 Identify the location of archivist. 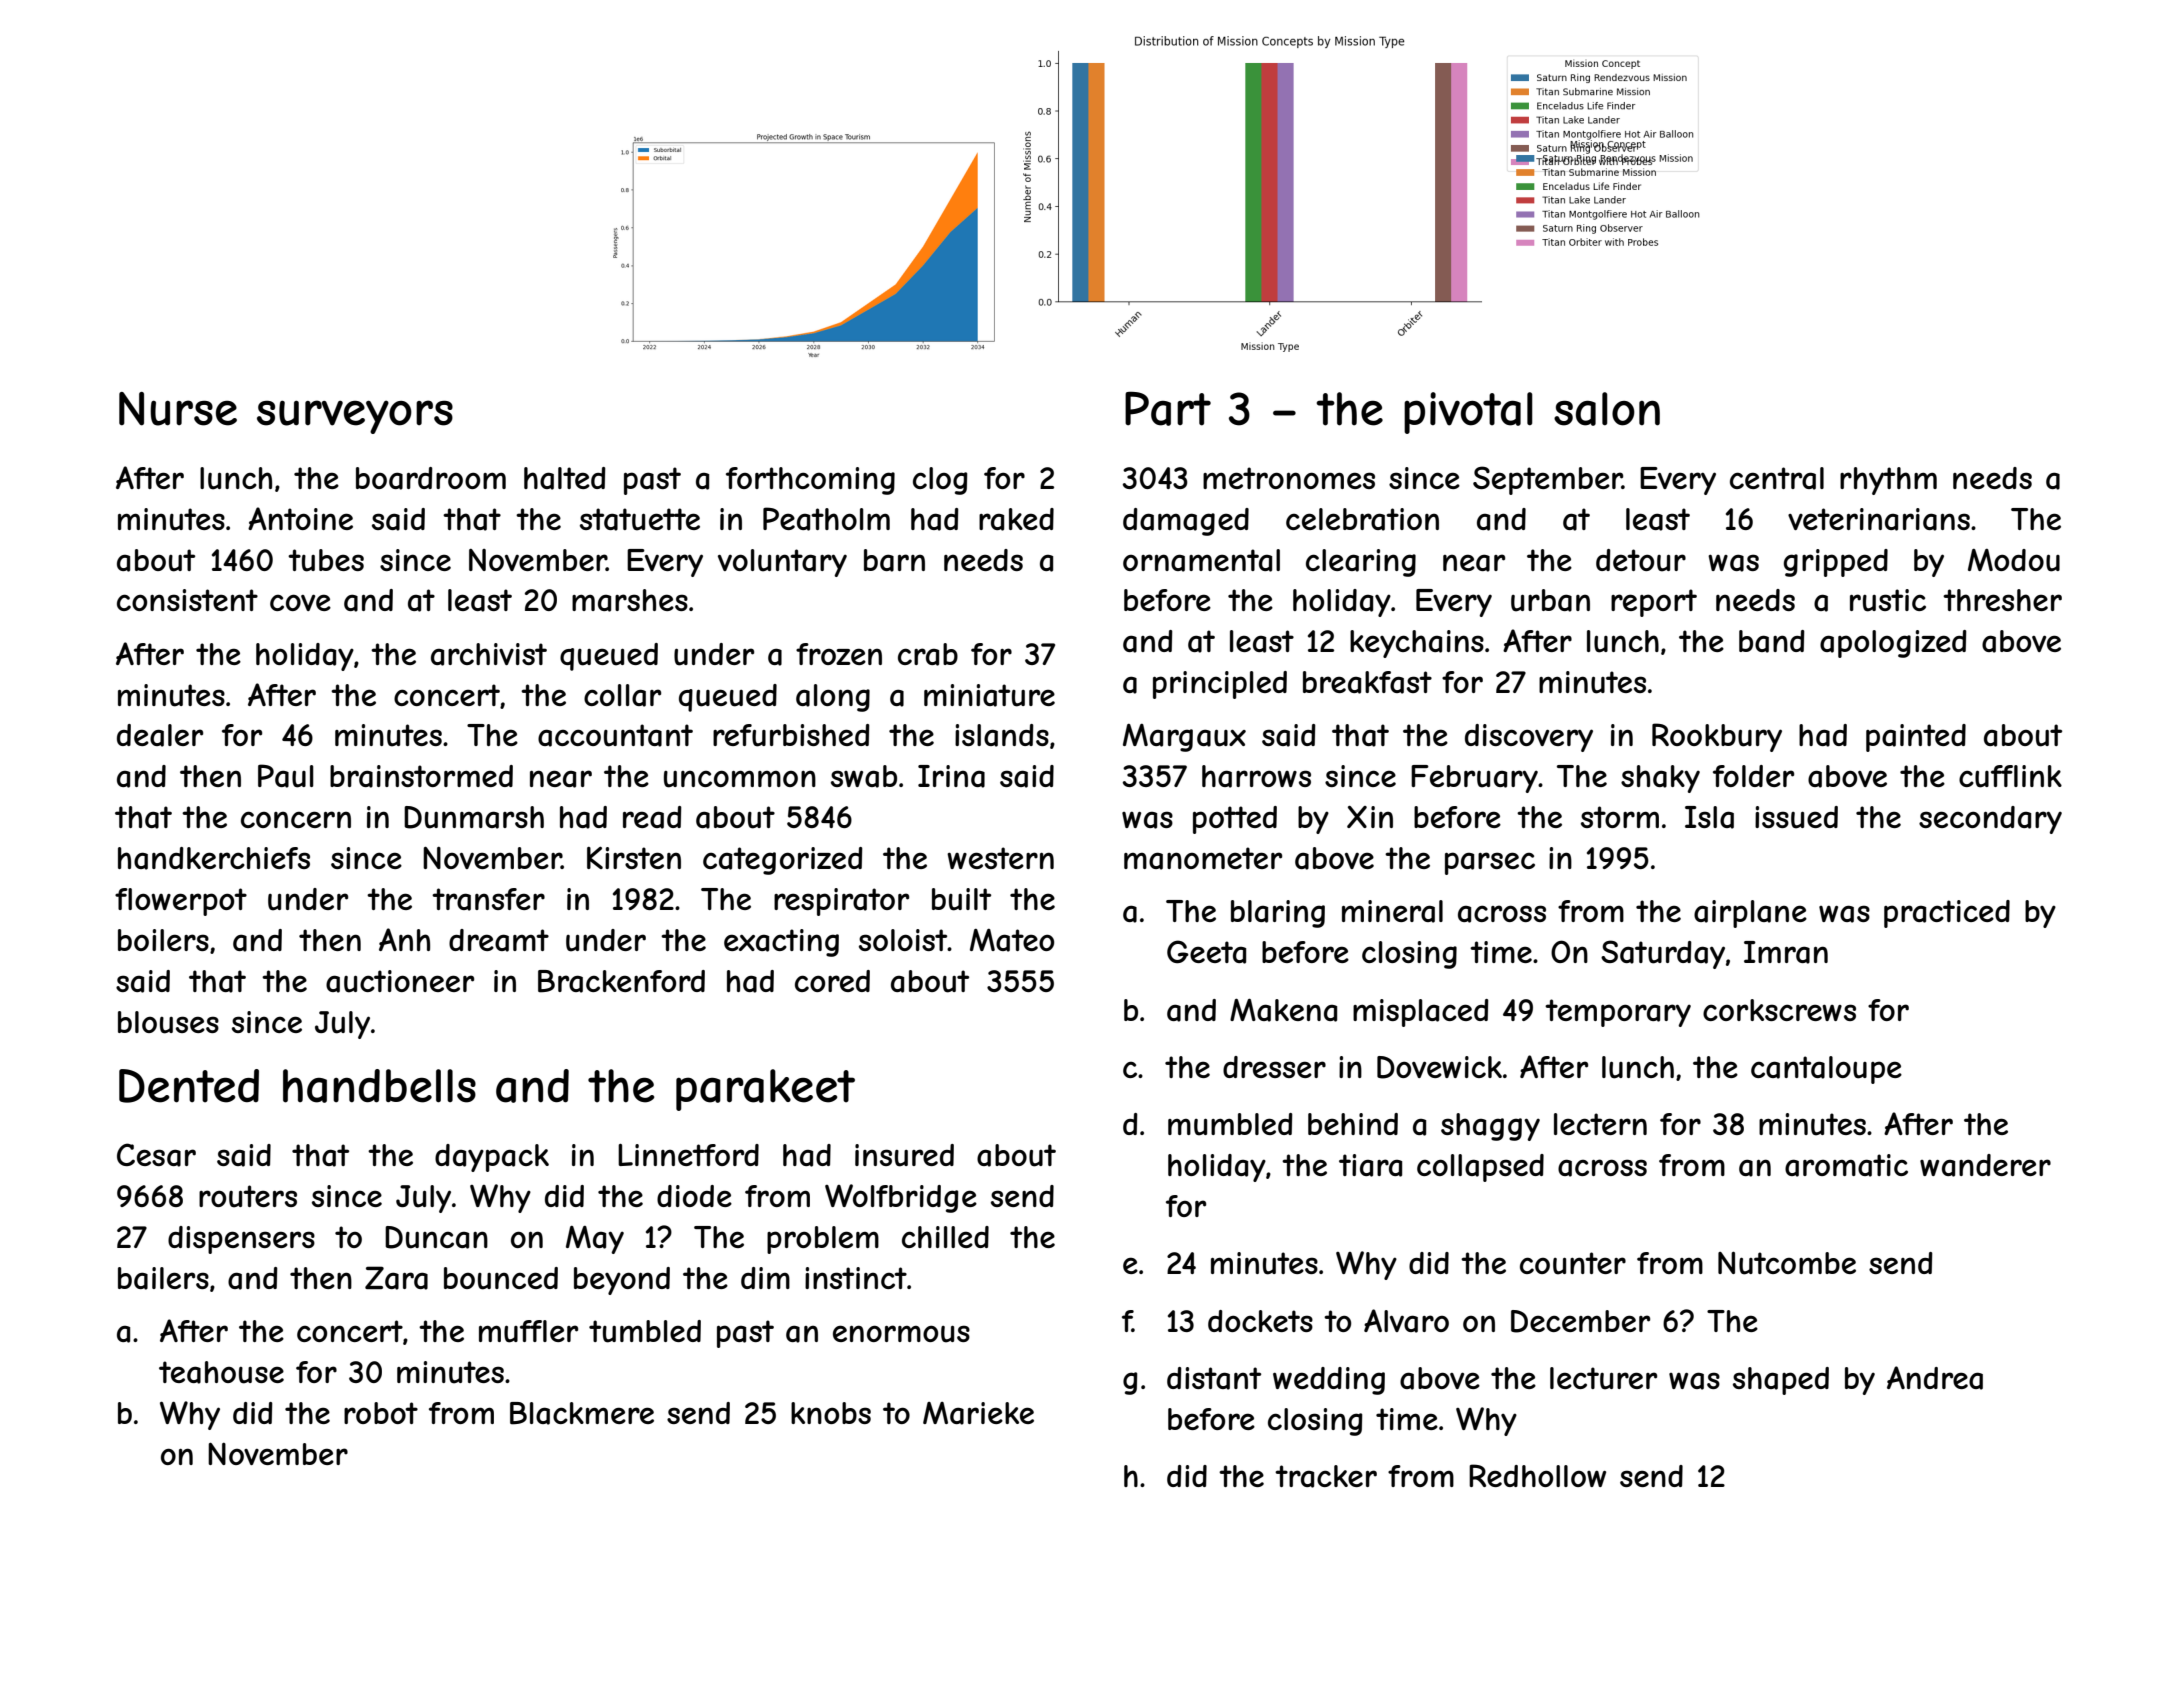
(489, 654).
